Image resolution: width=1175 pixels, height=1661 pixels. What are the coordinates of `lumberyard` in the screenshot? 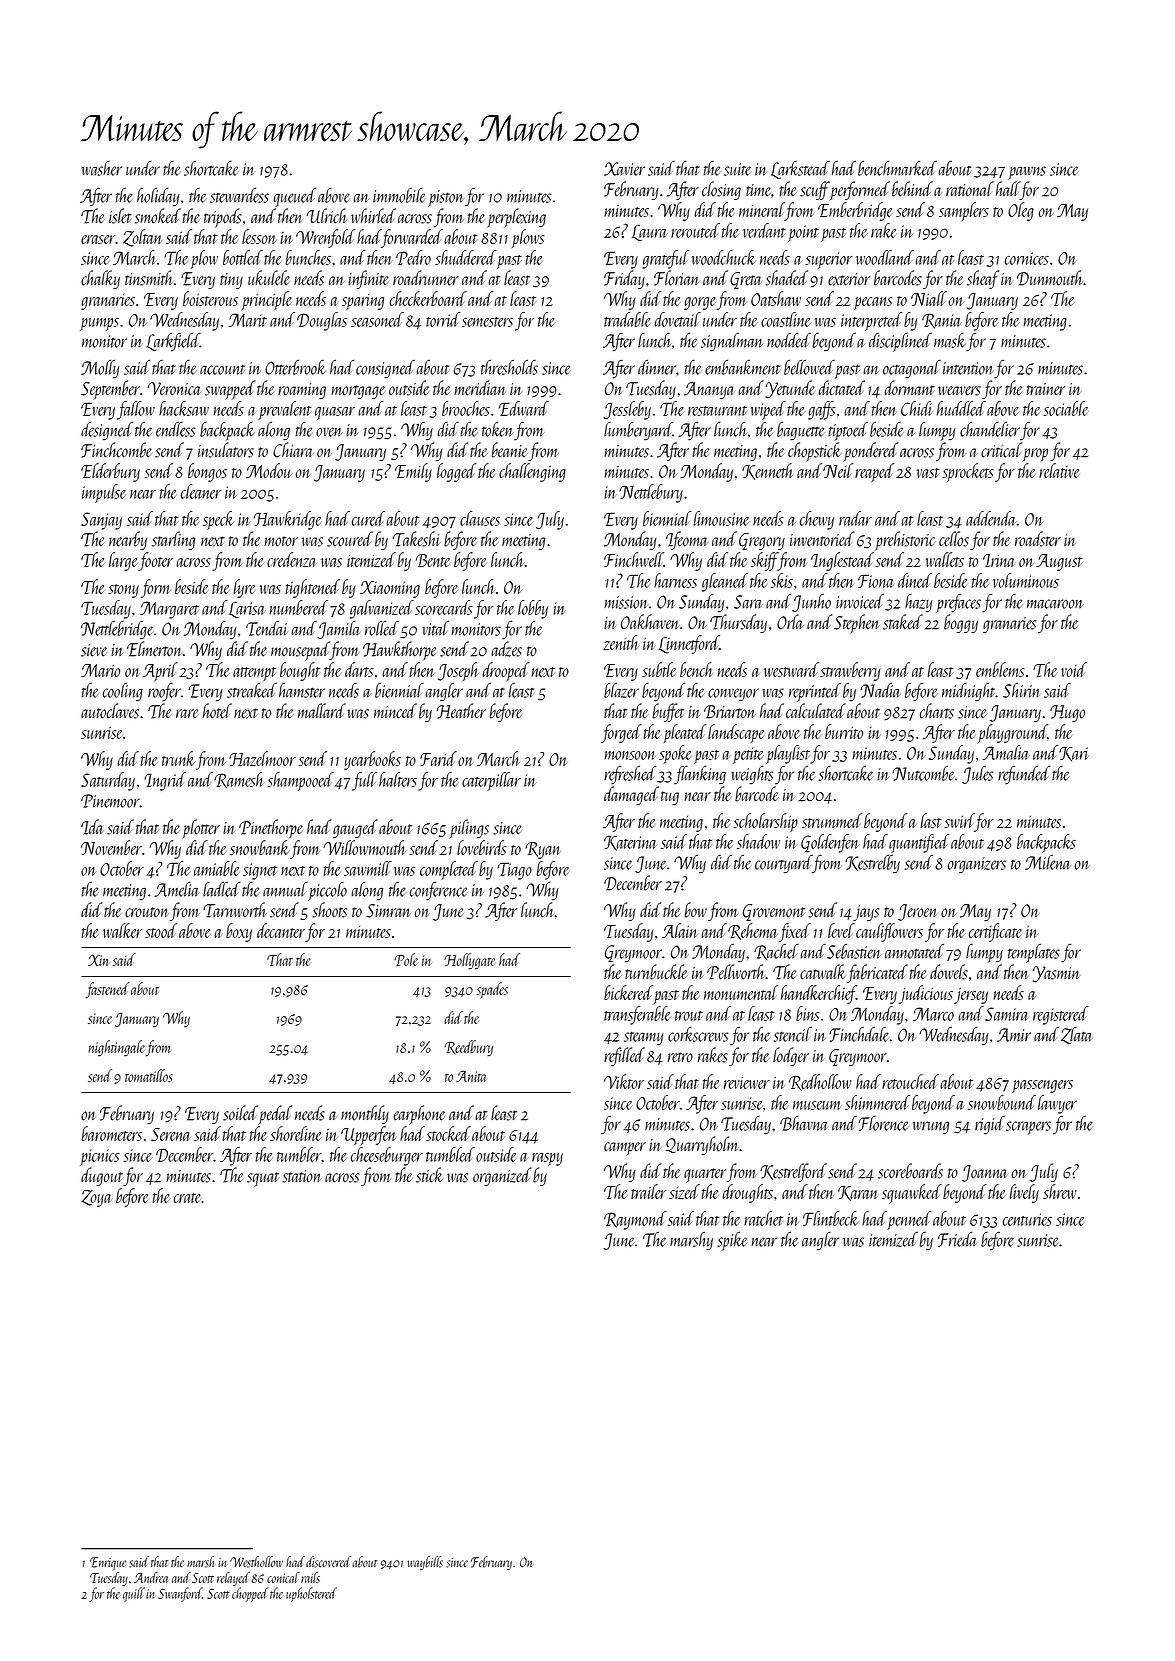 It's located at (638, 431).
